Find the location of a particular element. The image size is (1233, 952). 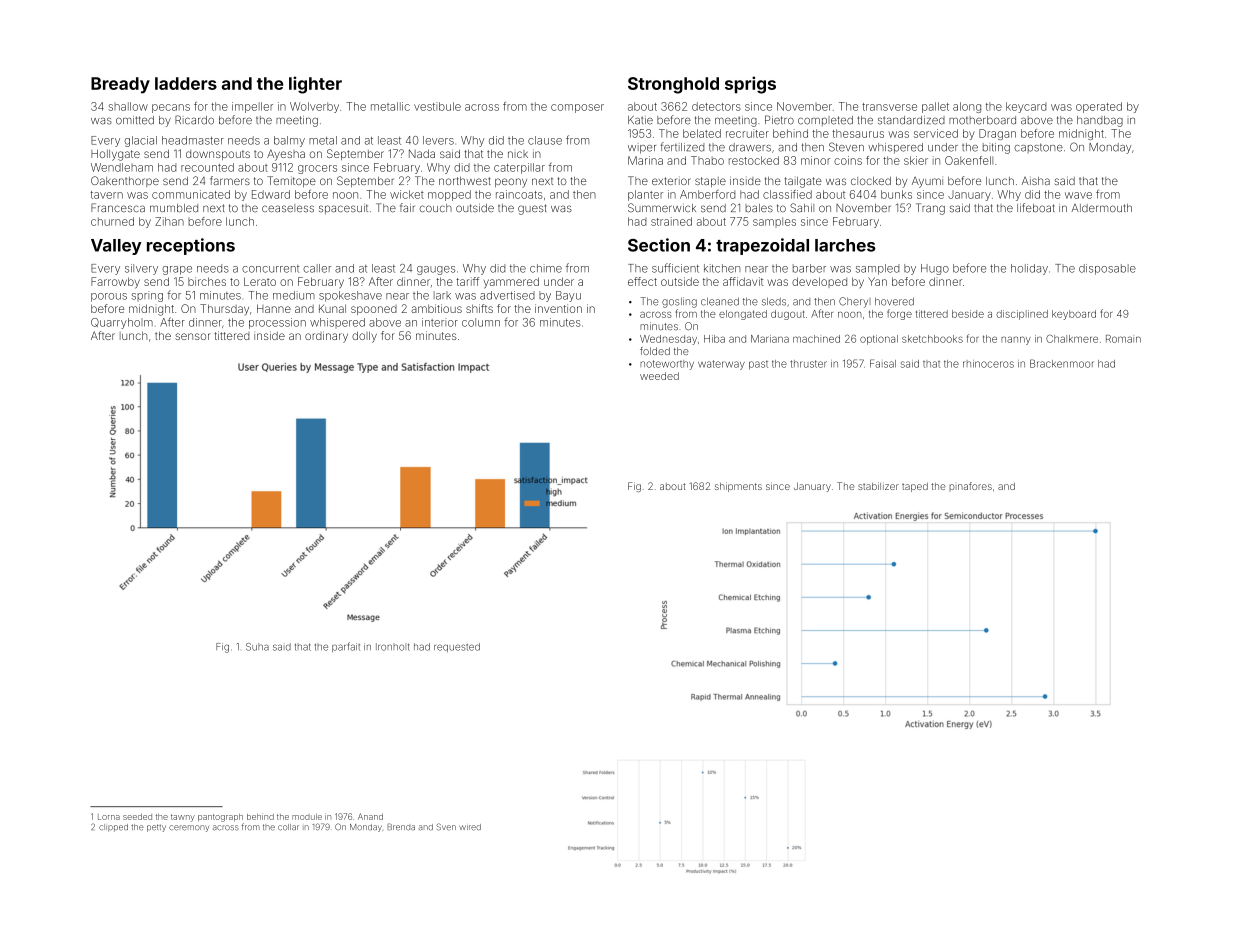

clipped is located at coordinates (113, 828).
